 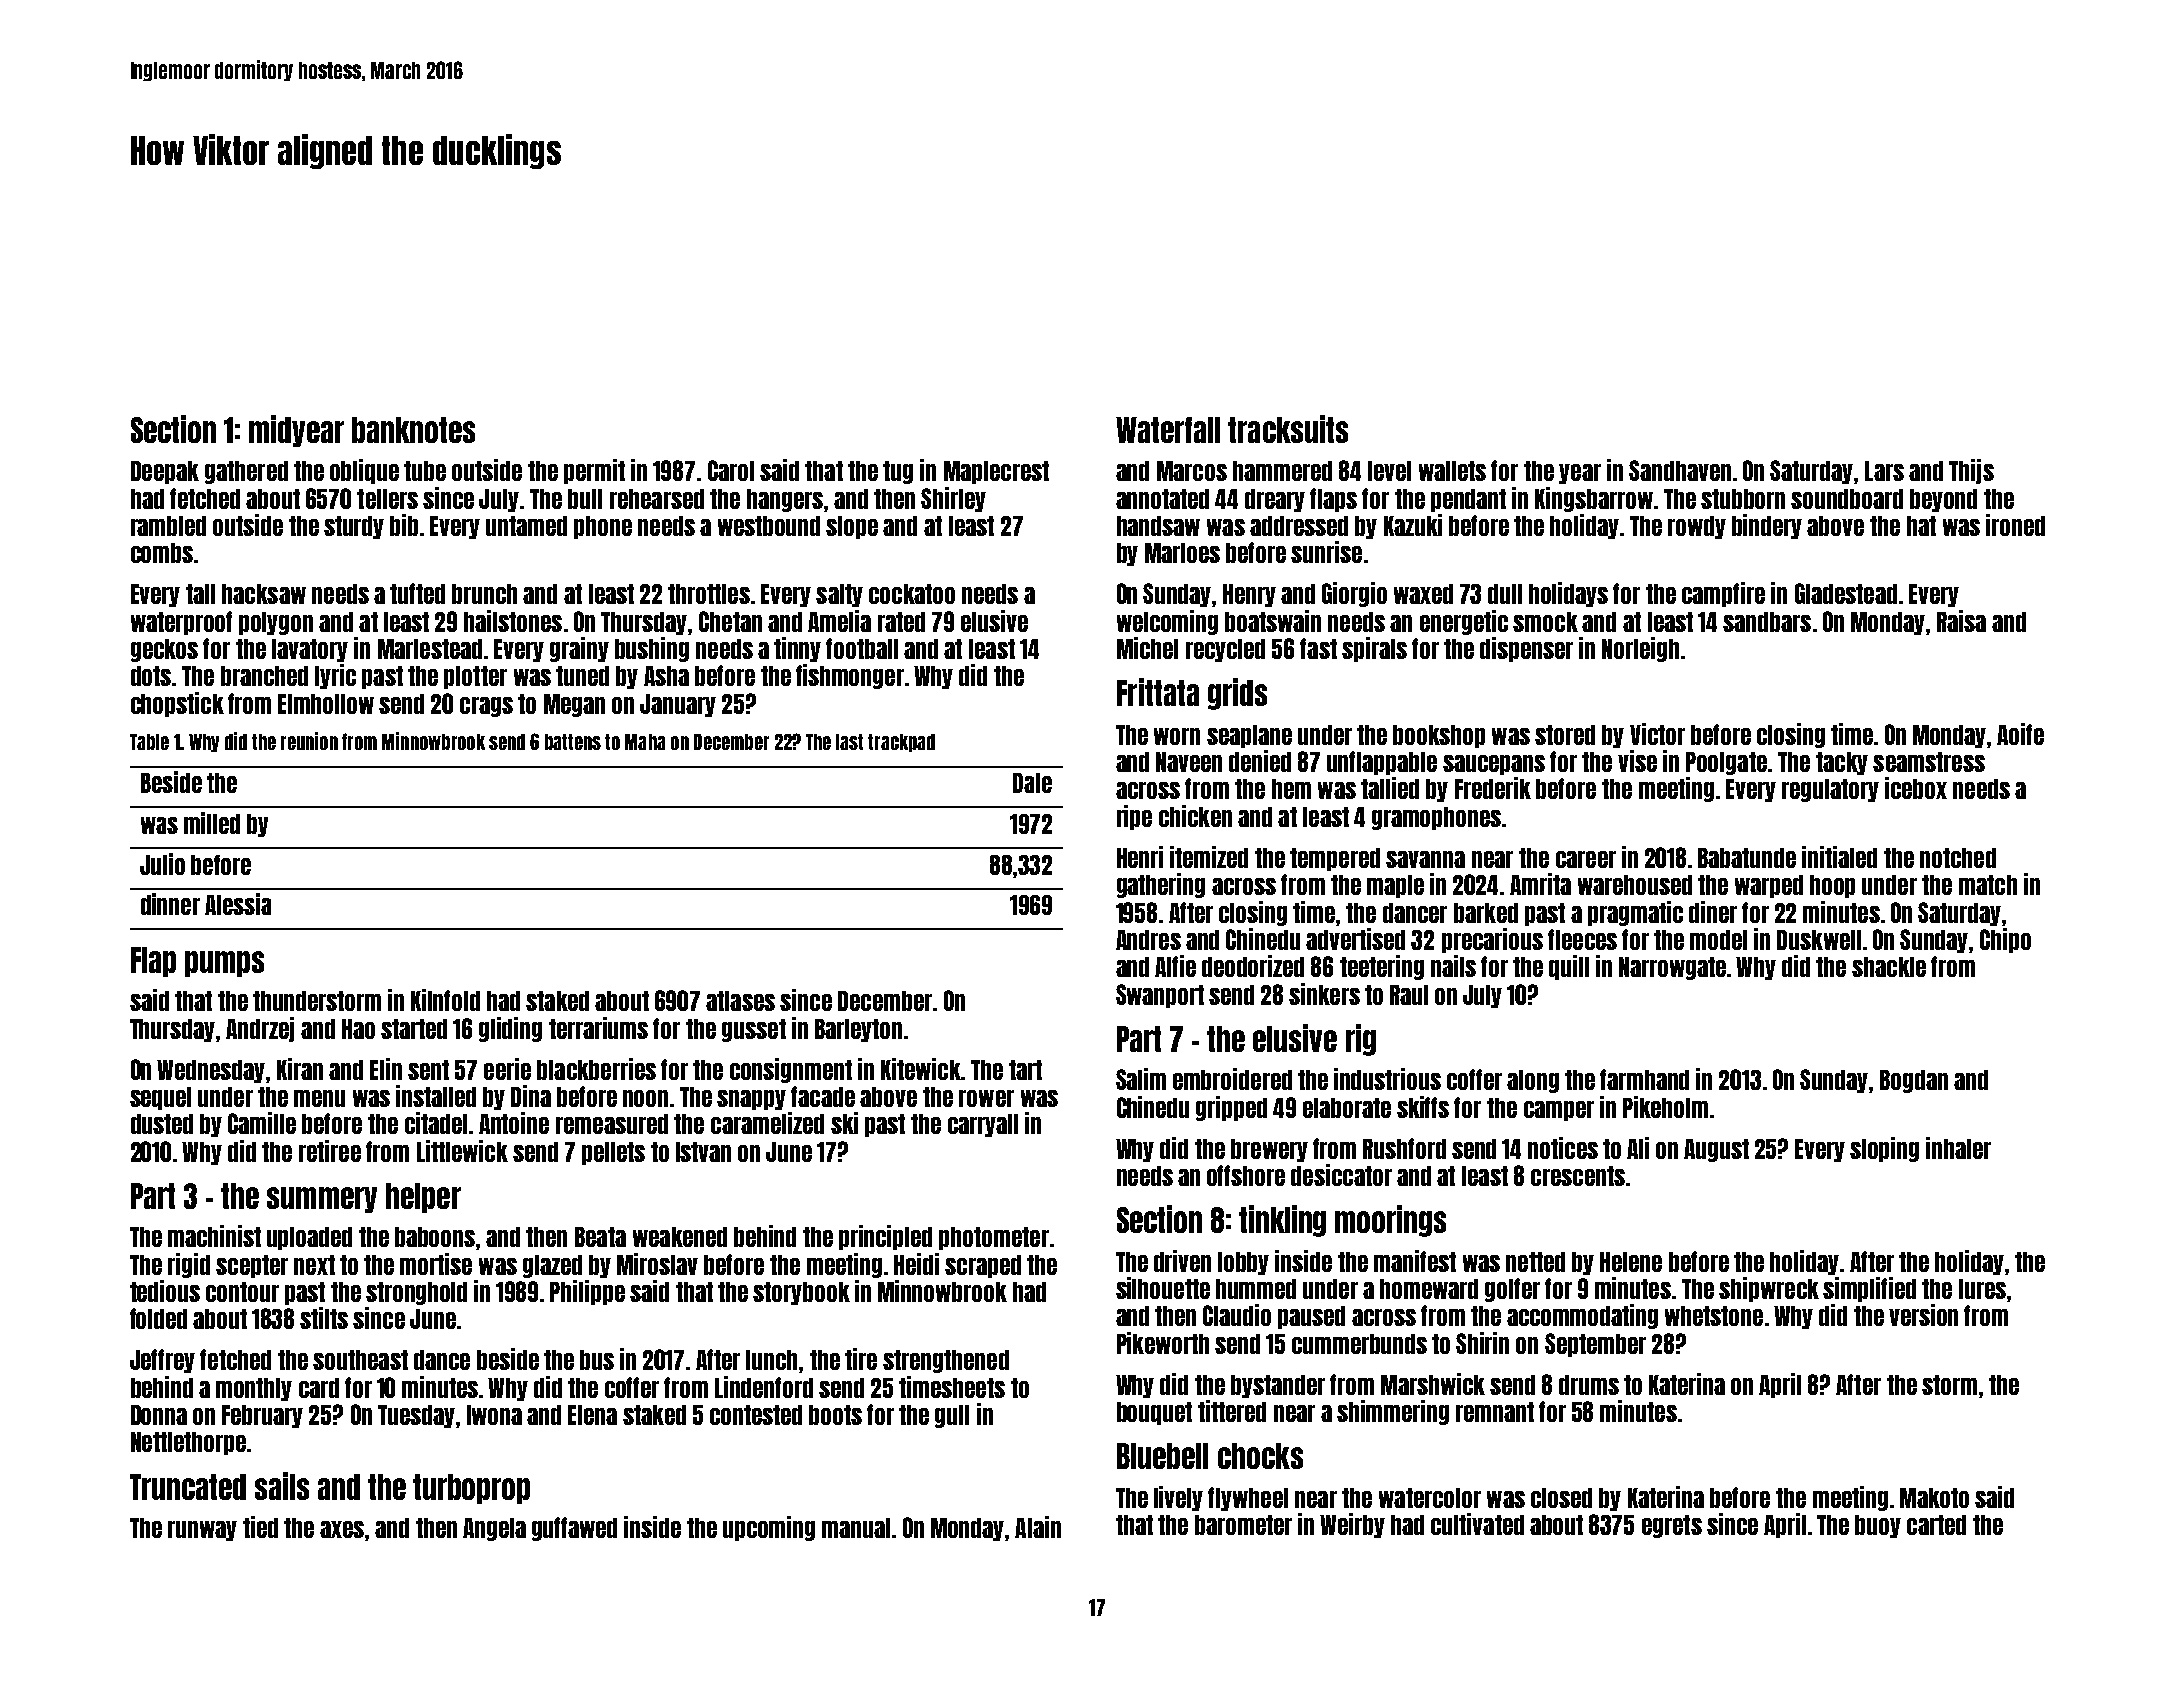 I want to click on Bogdan, so click(x=1914, y=1081).
